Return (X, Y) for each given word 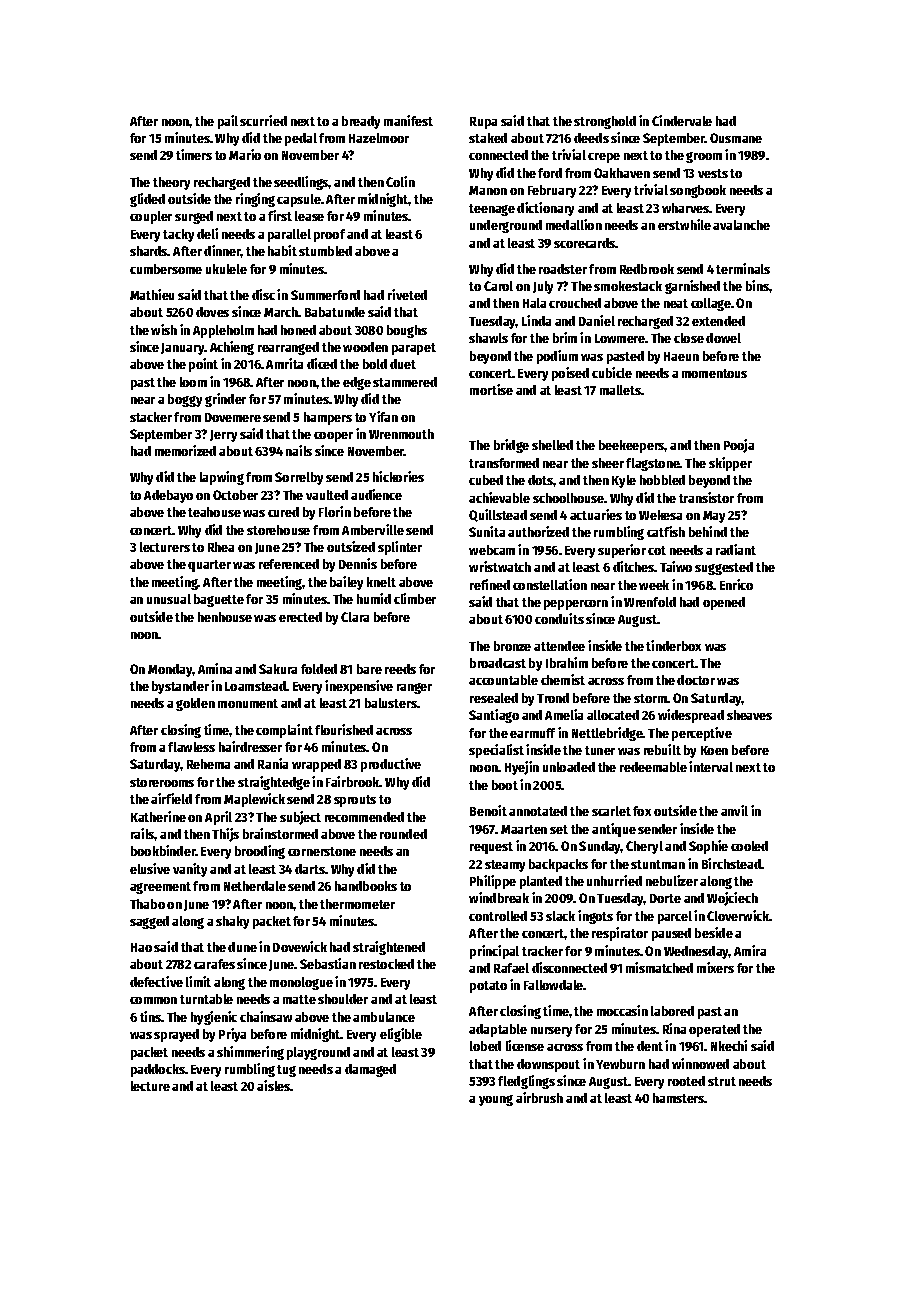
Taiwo (676, 566)
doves (212, 312)
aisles (274, 1085)
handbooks (366, 886)
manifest (408, 120)
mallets (620, 390)
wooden (365, 347)
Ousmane (736, 138)
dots (541, 480)
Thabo (147, 904)
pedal (301, 139)
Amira (750, 950)
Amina (215, 668)
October (235, 495)
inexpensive (359, 687)
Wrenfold (650, 602)
